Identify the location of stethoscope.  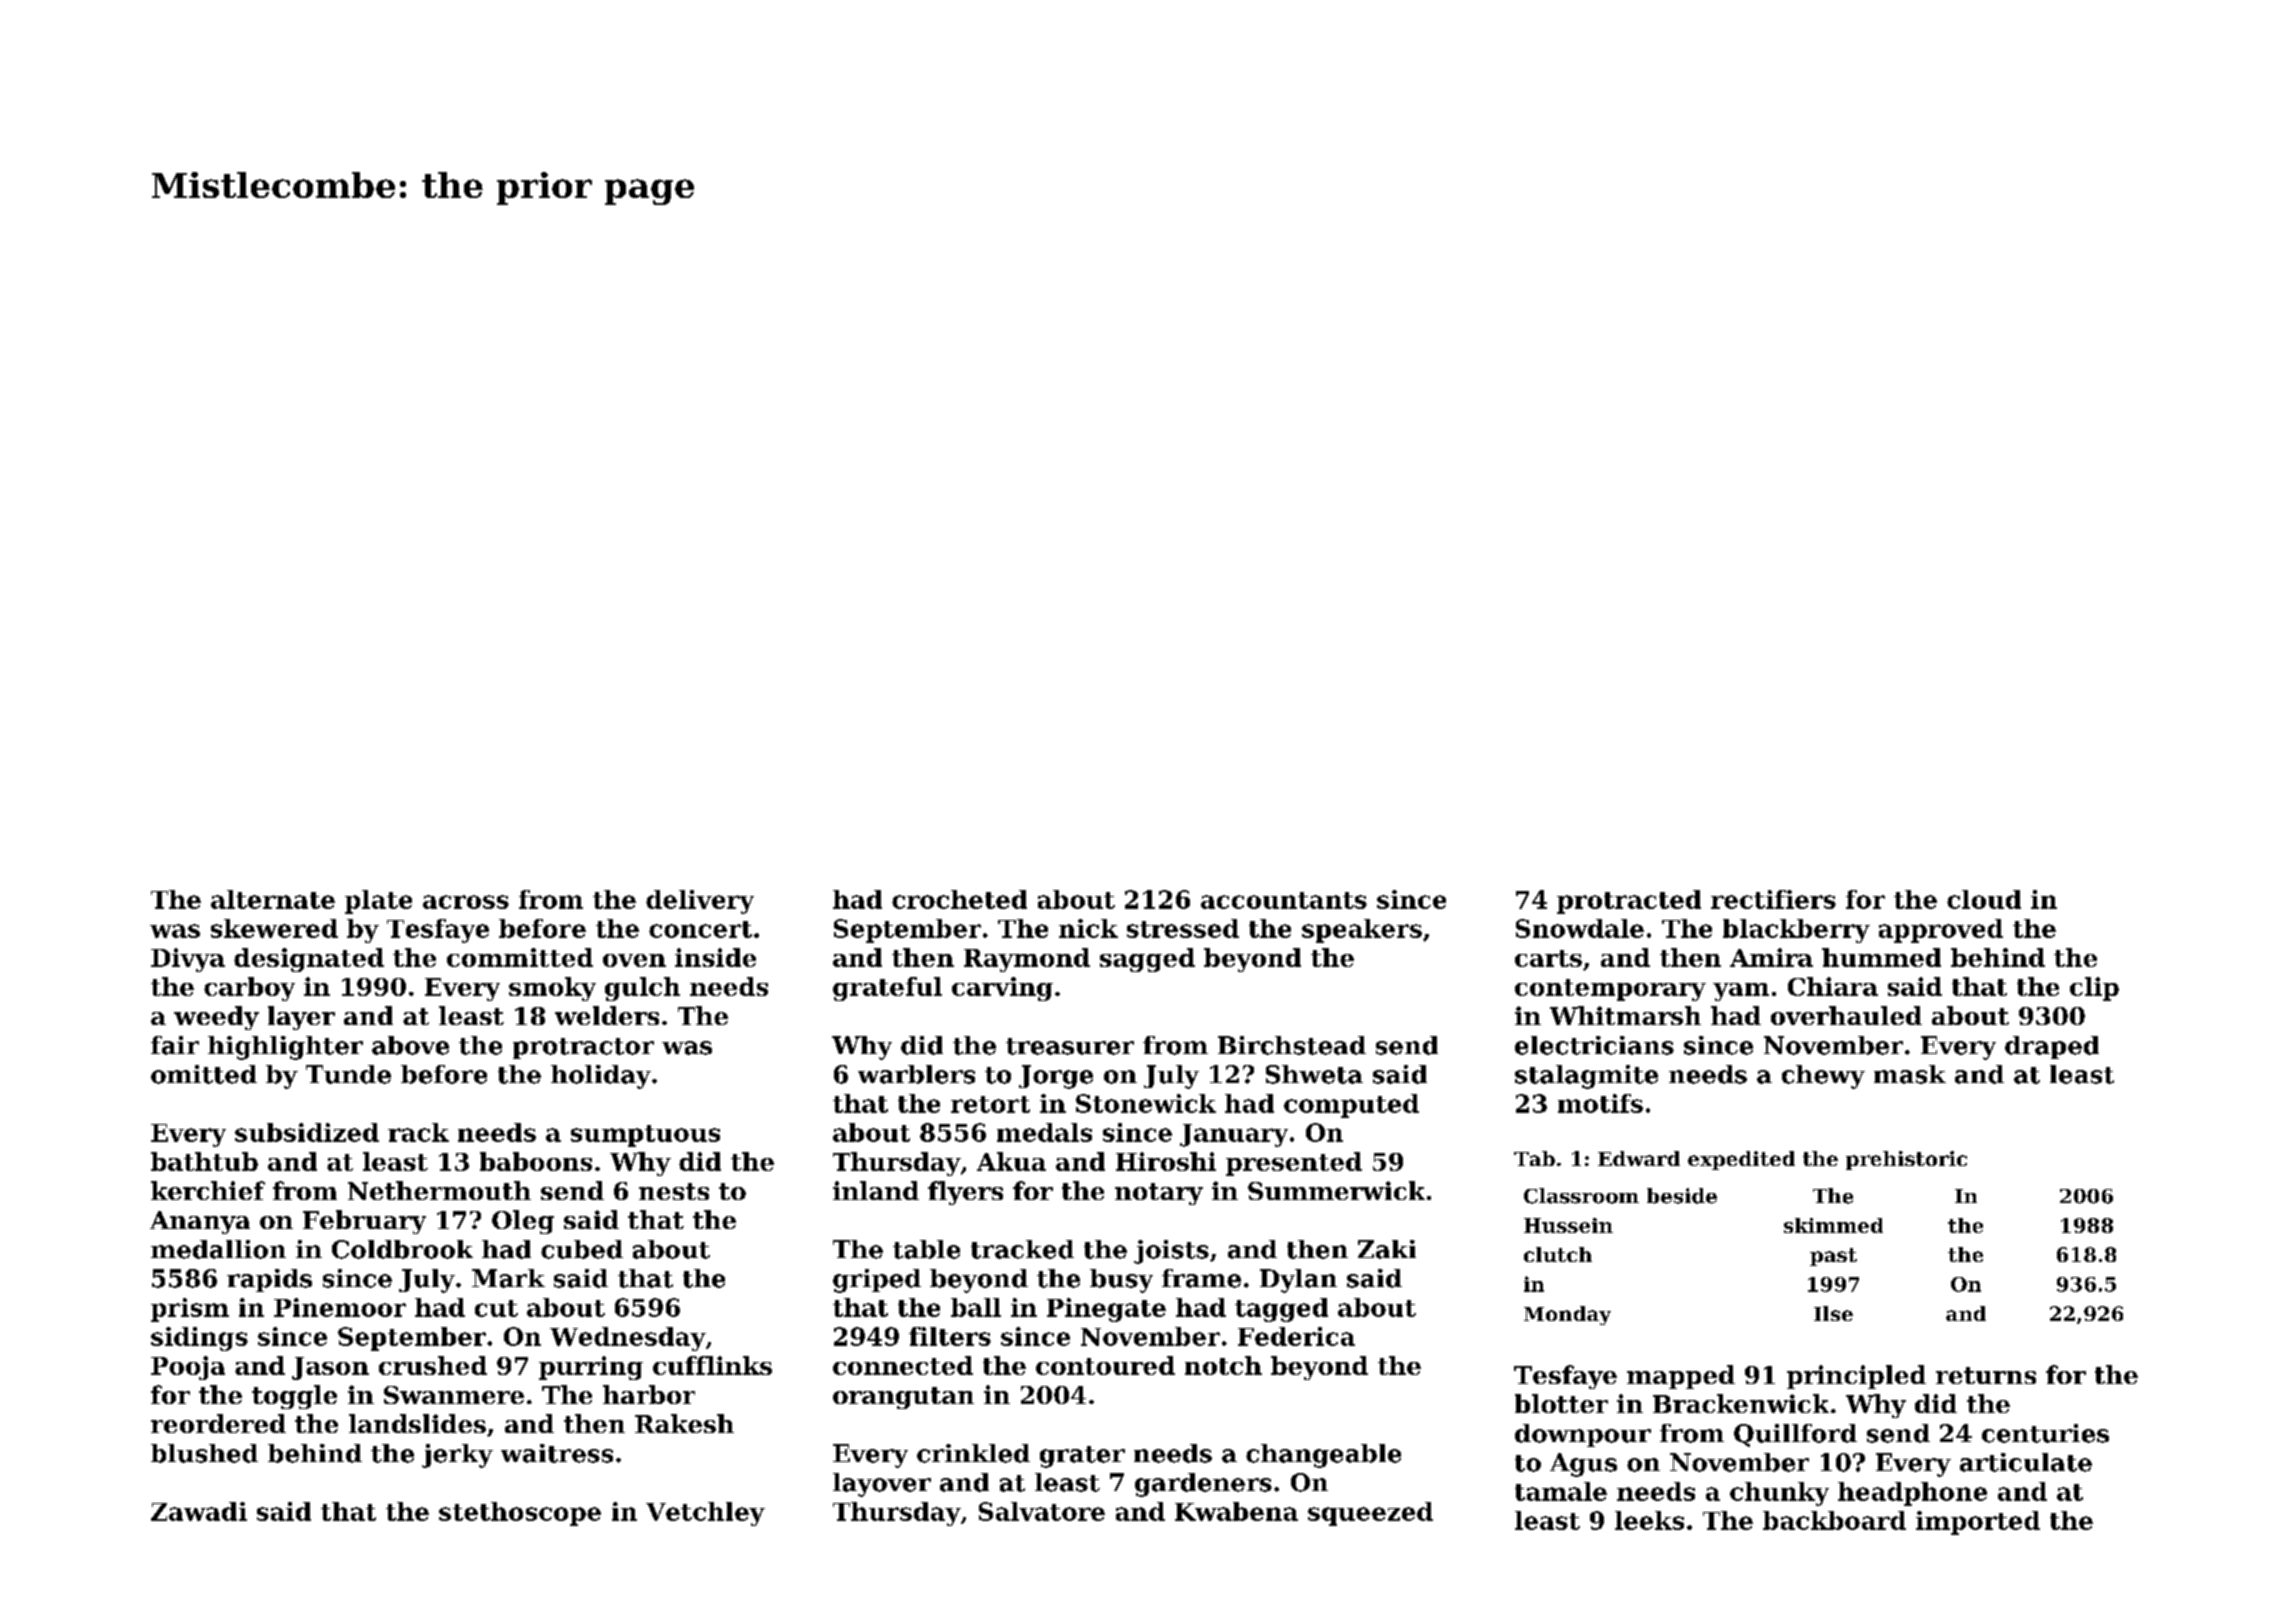
(520, 1514).
